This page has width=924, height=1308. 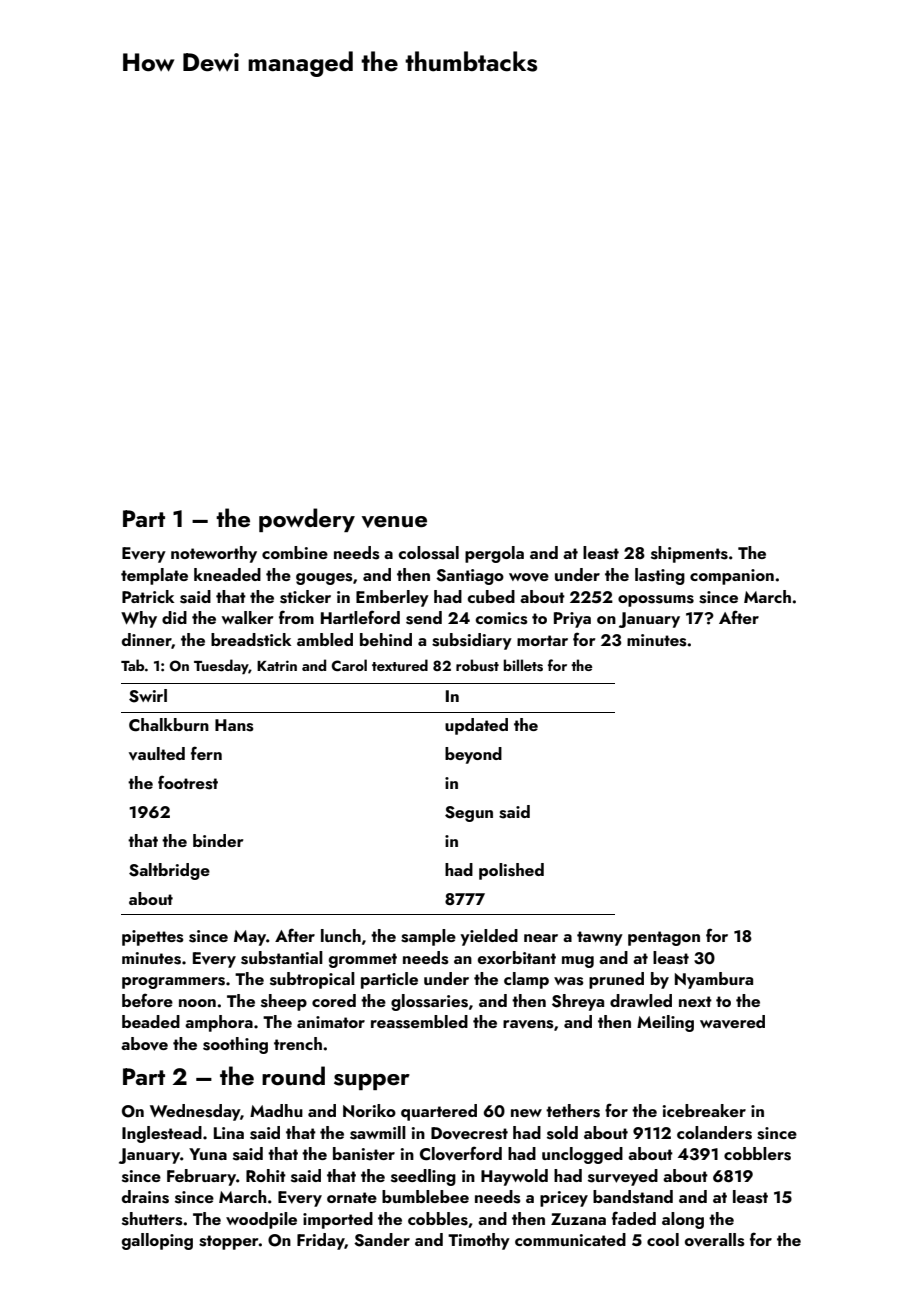 I want to click on polished, so click(x=511, y=871).
